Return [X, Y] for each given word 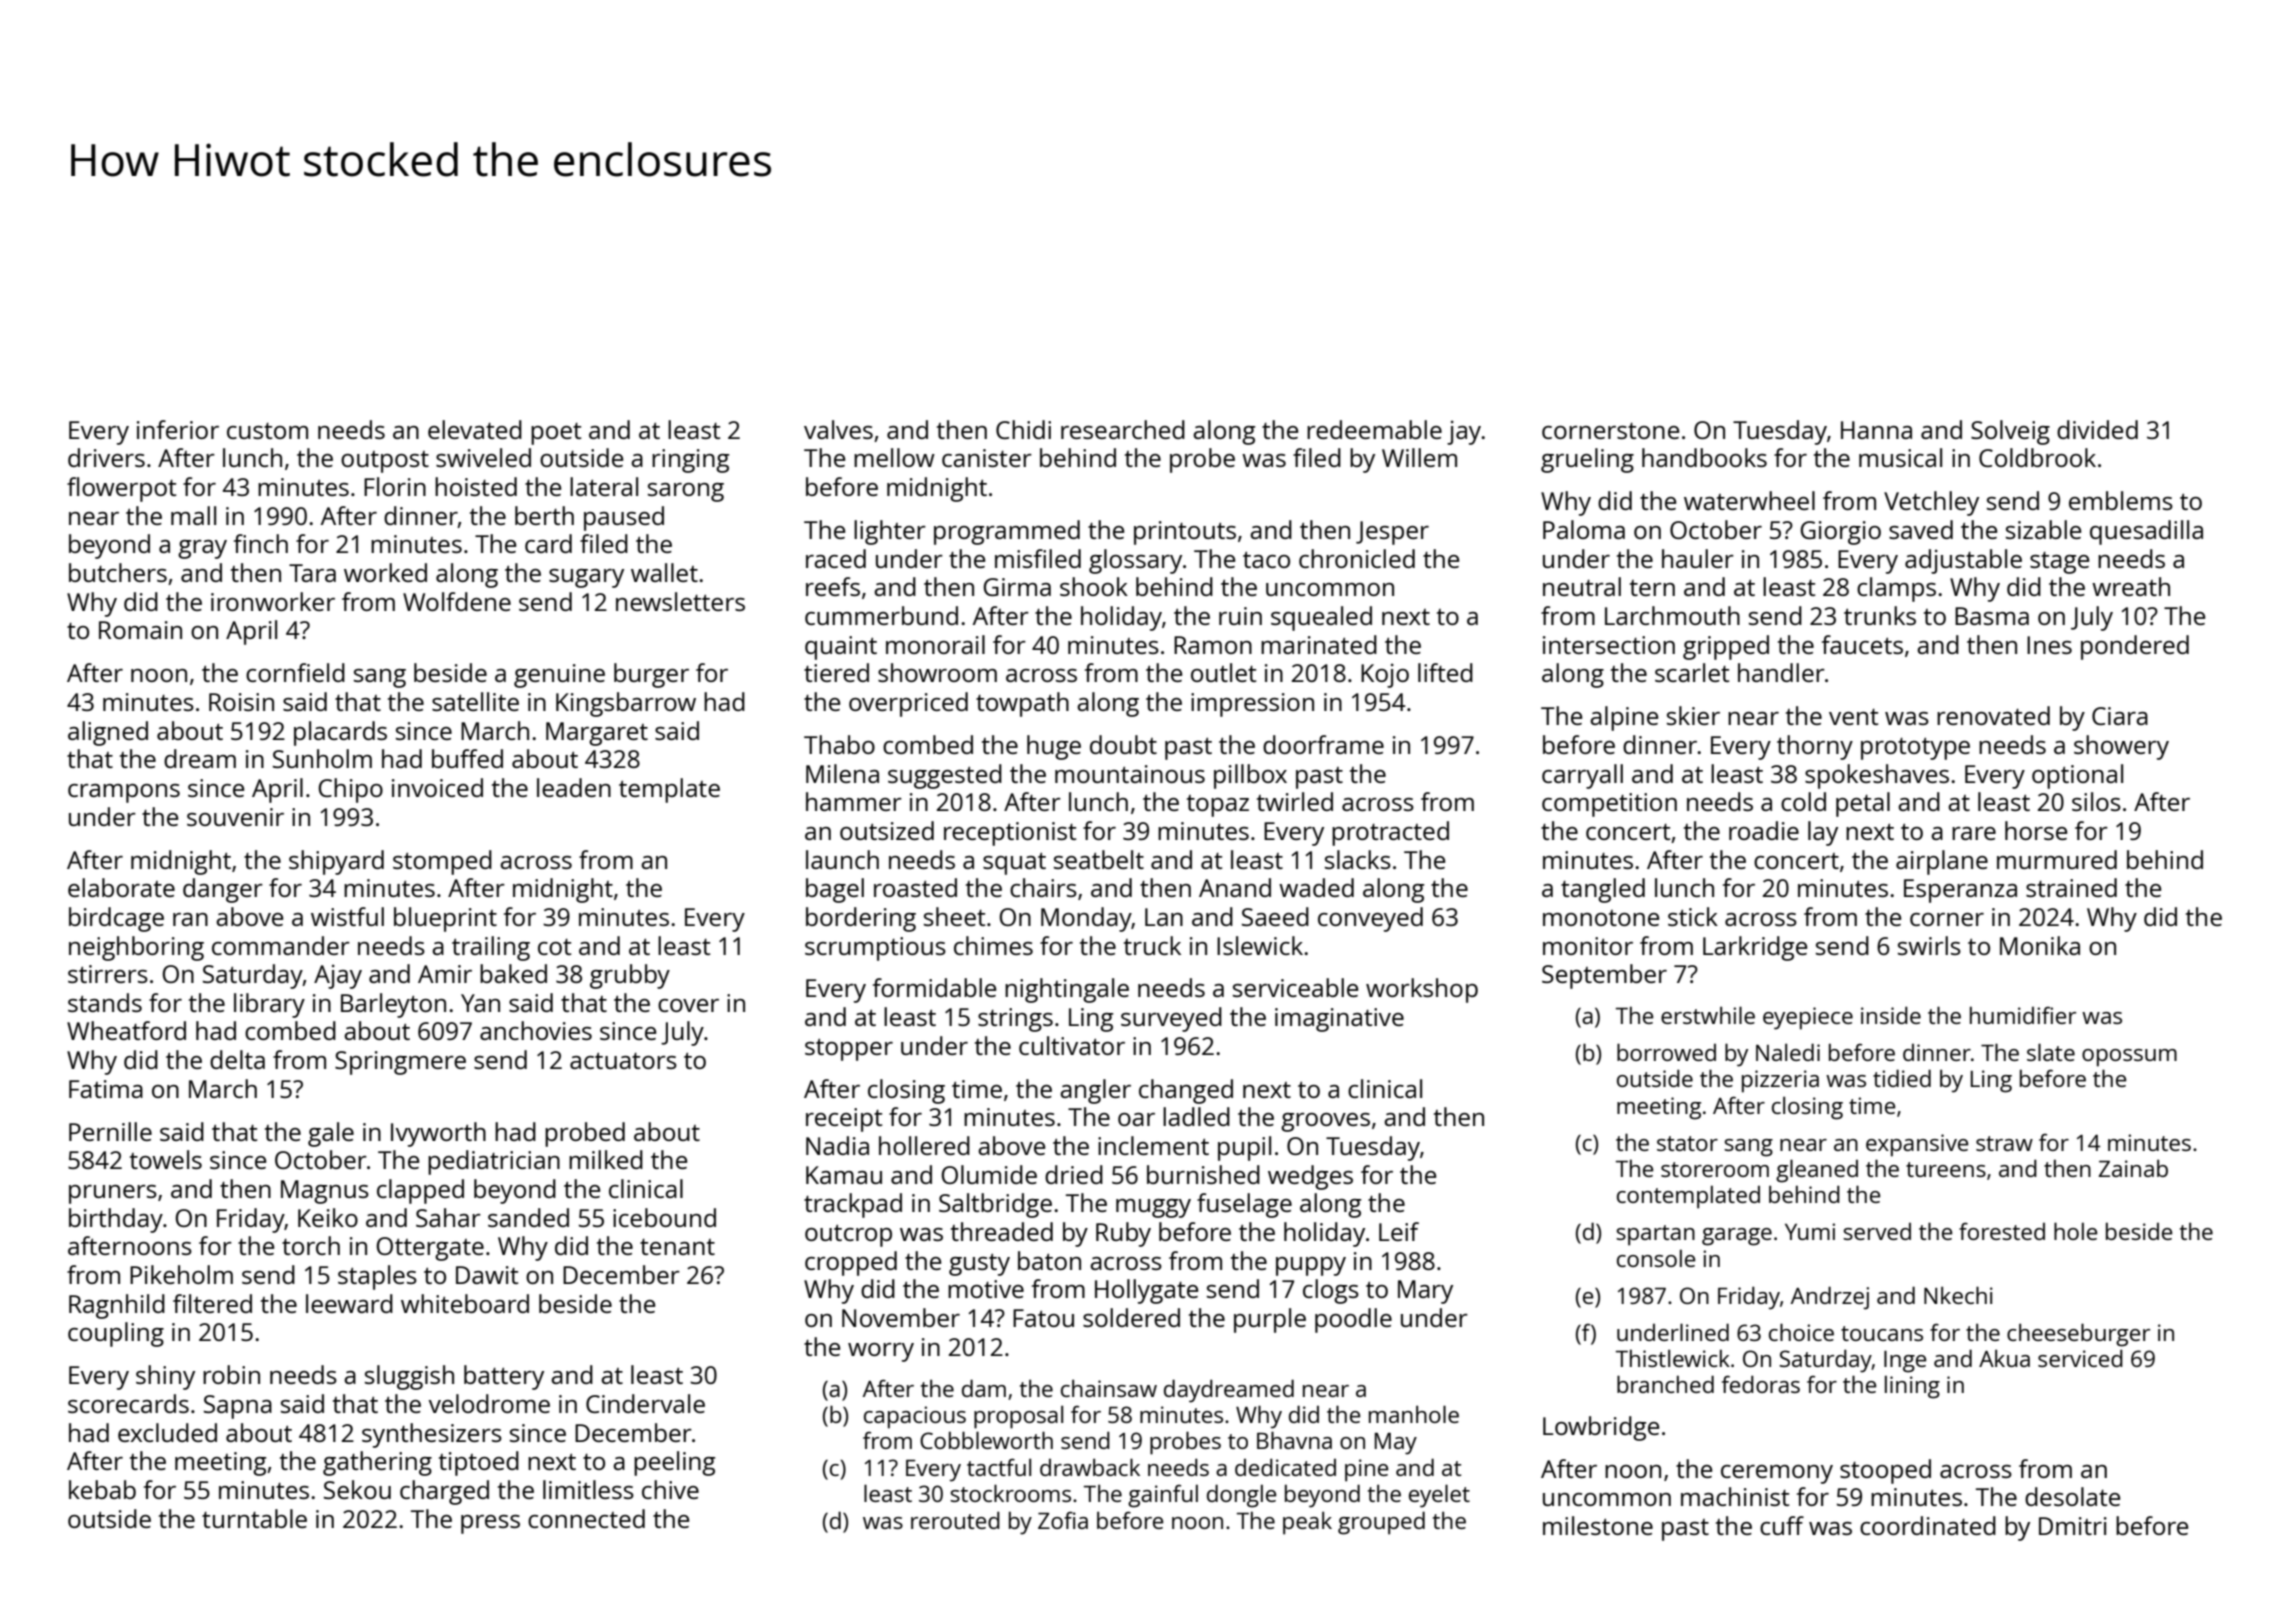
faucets [1862, 644]
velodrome [489, 1403]
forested [2002, 1231]
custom [267, 430]
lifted [1445, 672]
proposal [1018, 1417]
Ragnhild [117, 1306]
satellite [475, 701]
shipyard [336, 862]
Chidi [1023, 429]
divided [2097, 429]
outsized [887, 830]
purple [1270, 1320]
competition [1609, 805]
